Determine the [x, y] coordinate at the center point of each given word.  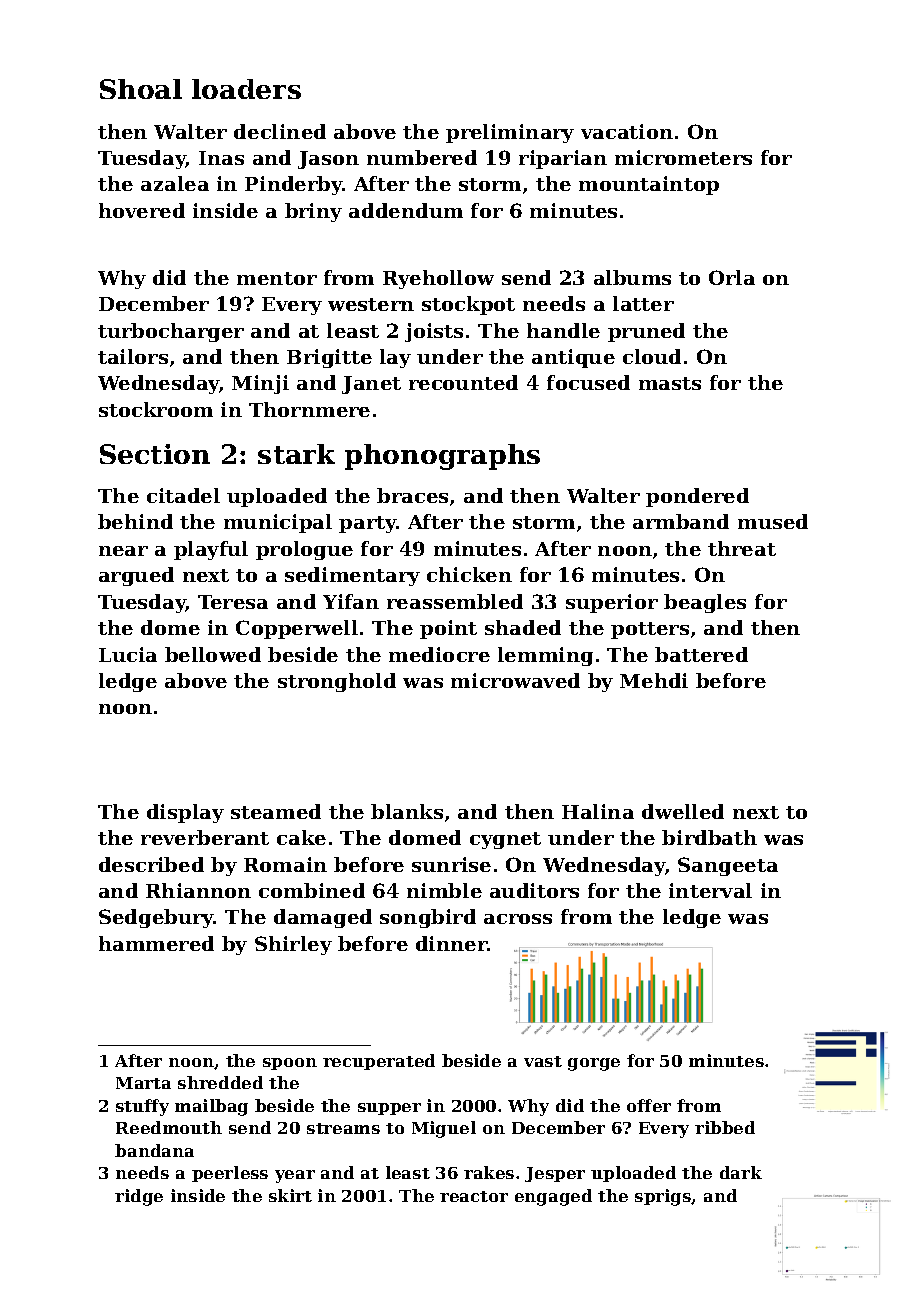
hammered [156, 943]
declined [280, 131]
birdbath [709, 837]
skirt [290, 1195]
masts [670, 383]
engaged [553, 1197]
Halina [598, 811]
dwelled [683, 811]
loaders [246, 89]
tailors [133, 356]
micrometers [683, 157]
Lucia [128, 654]
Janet [371, 385]
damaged [323, 918]
